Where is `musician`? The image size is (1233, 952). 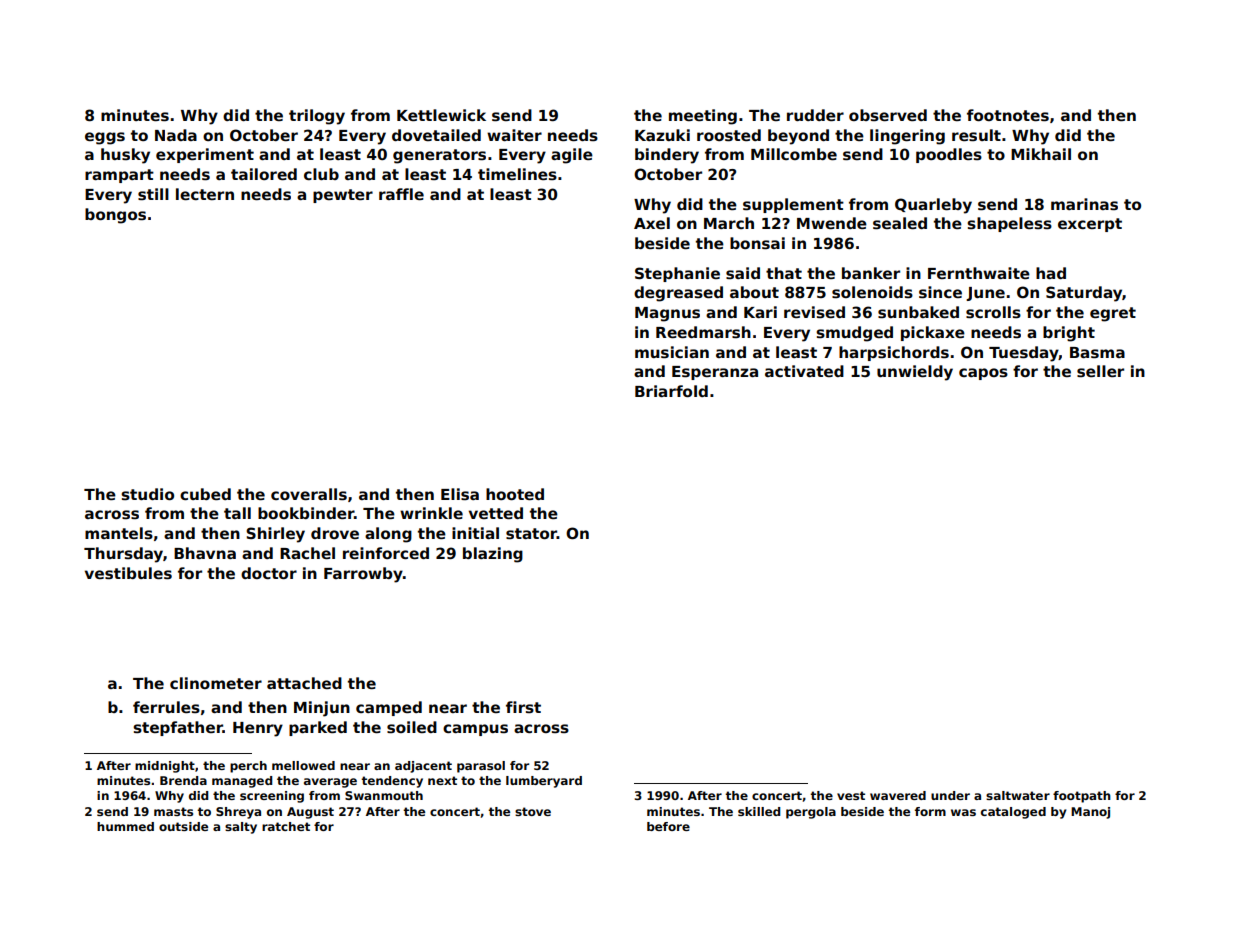
musician is located at coordinates (672, 352).
